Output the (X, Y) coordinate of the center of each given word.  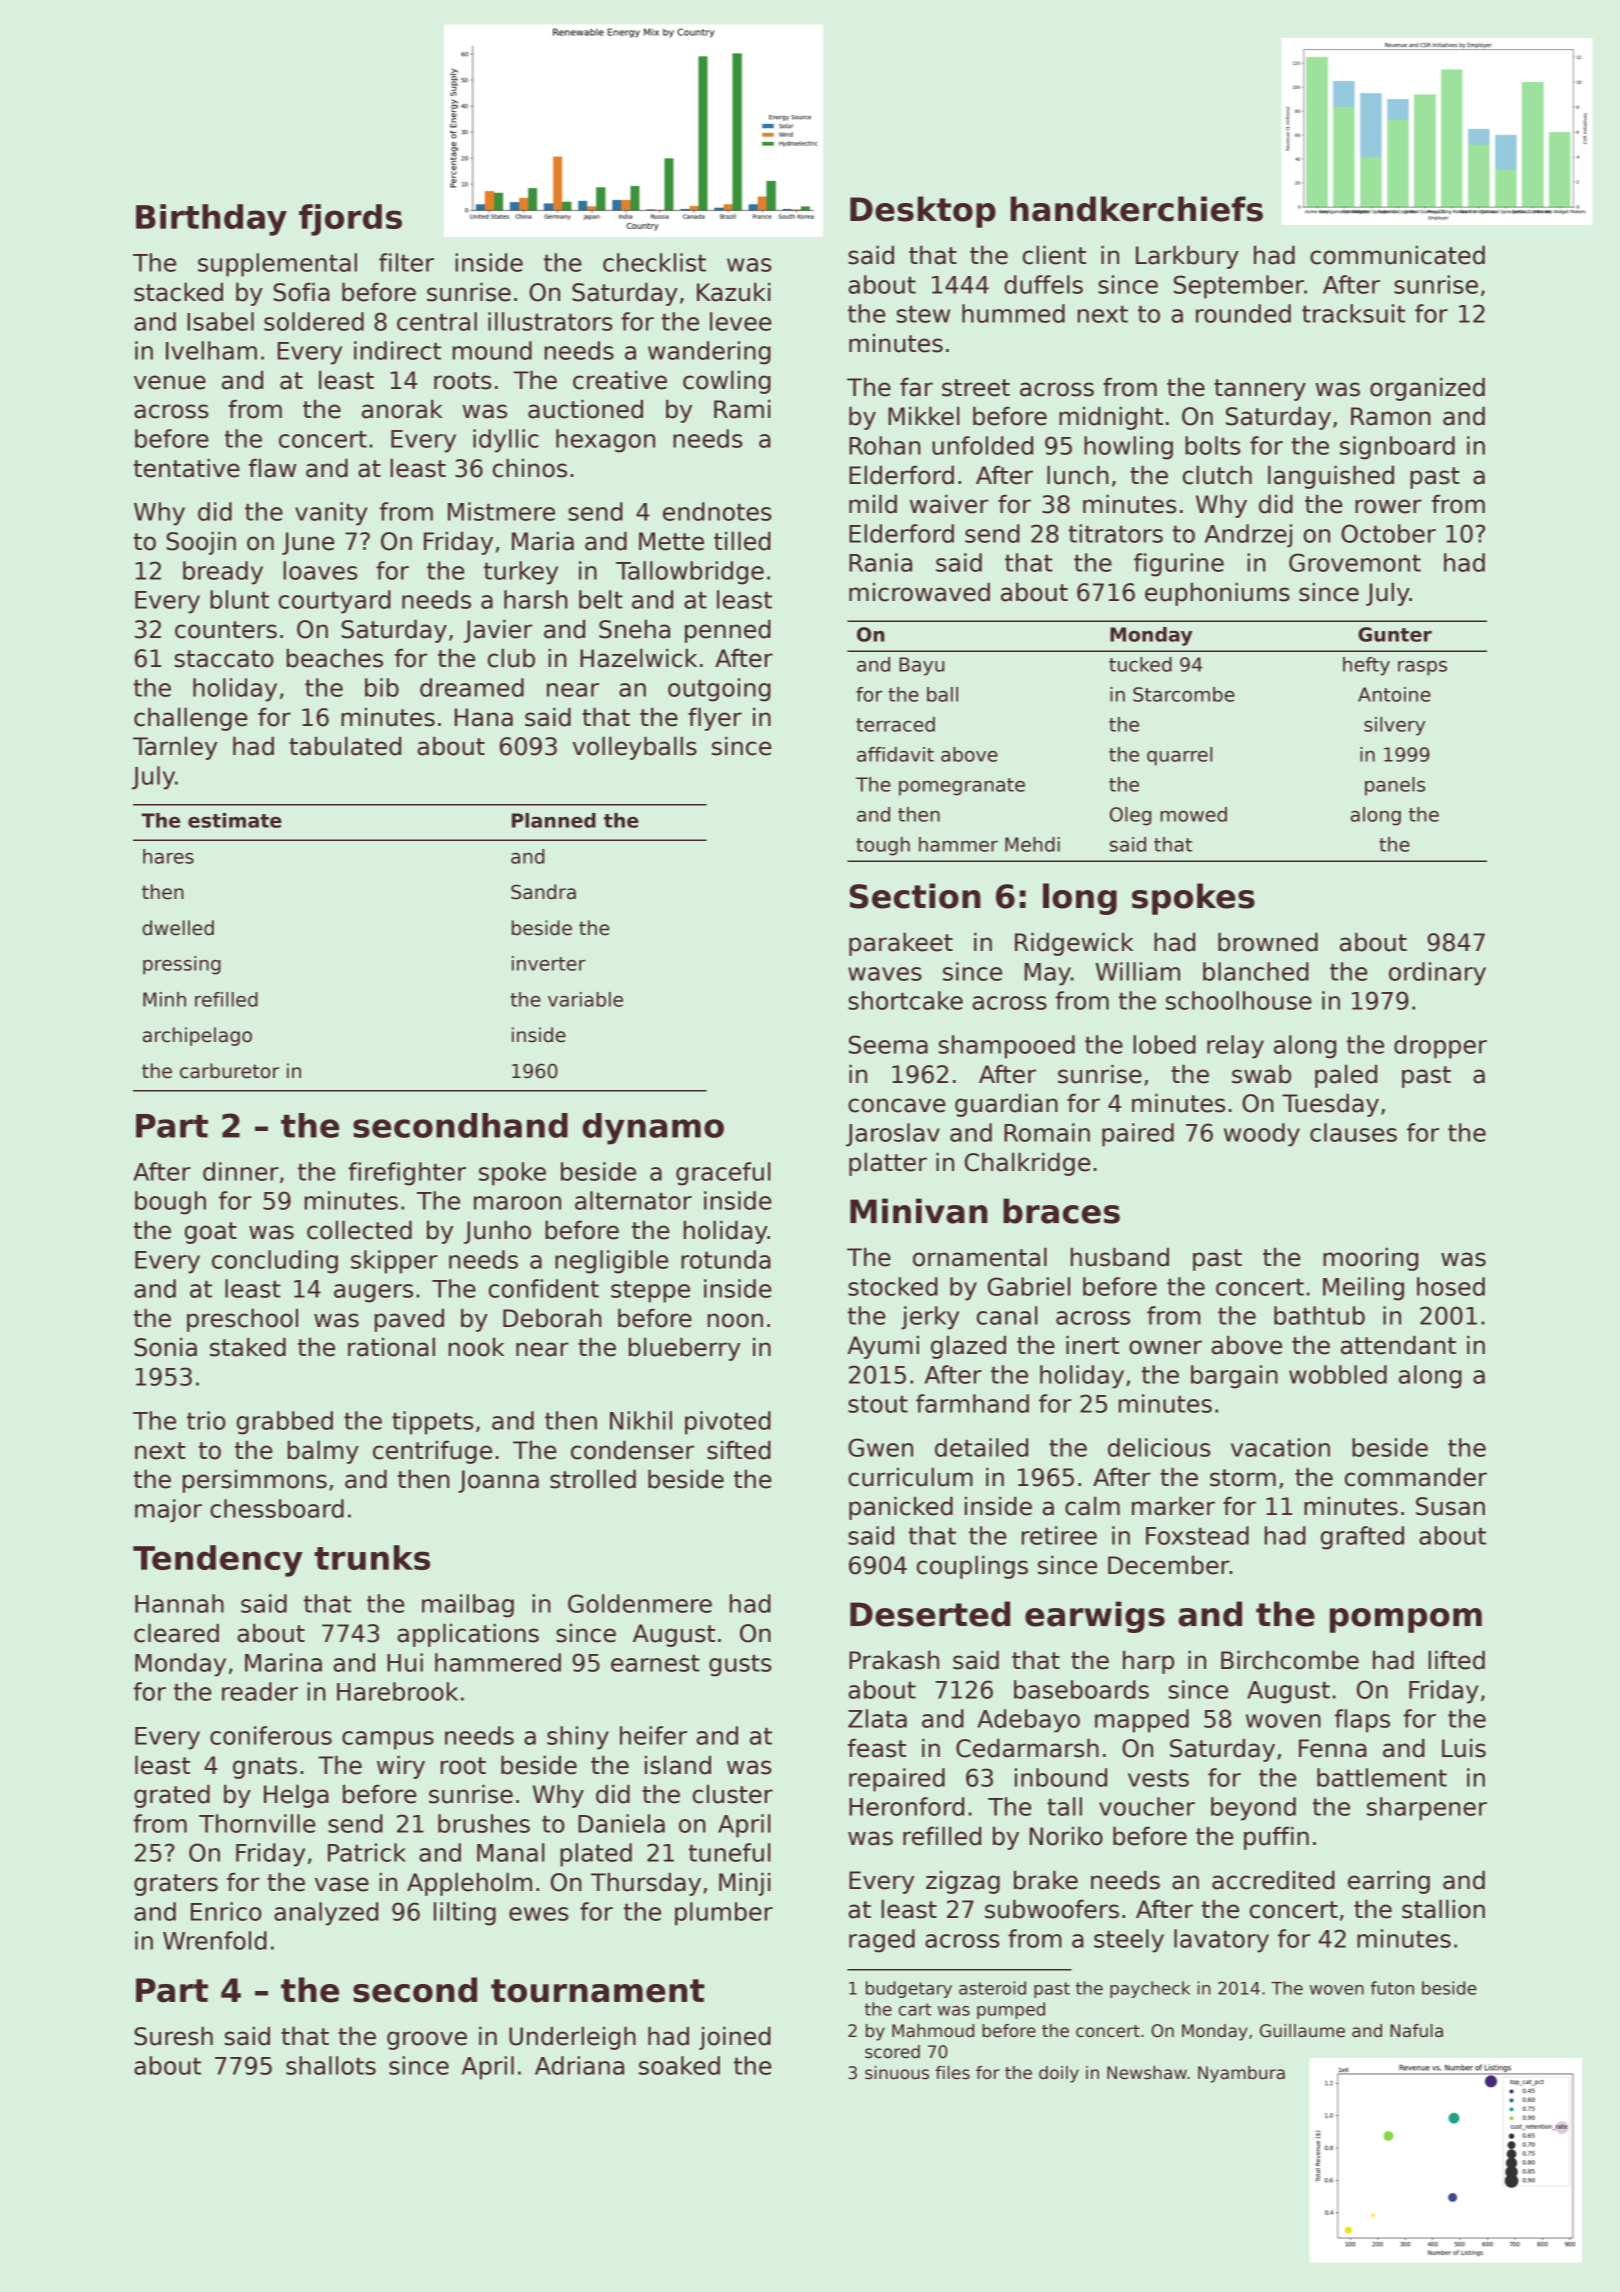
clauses (1353, 1132)
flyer (715, 719)
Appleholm (469, 1884)
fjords (350, 220)
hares (168, 856)
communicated (1397, 255)
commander (1416, 1477)
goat (211, 1233)
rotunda (726, 1259)
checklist (654, 262)
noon (735, 1320)
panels (1395, 786)
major (168, 1511)
